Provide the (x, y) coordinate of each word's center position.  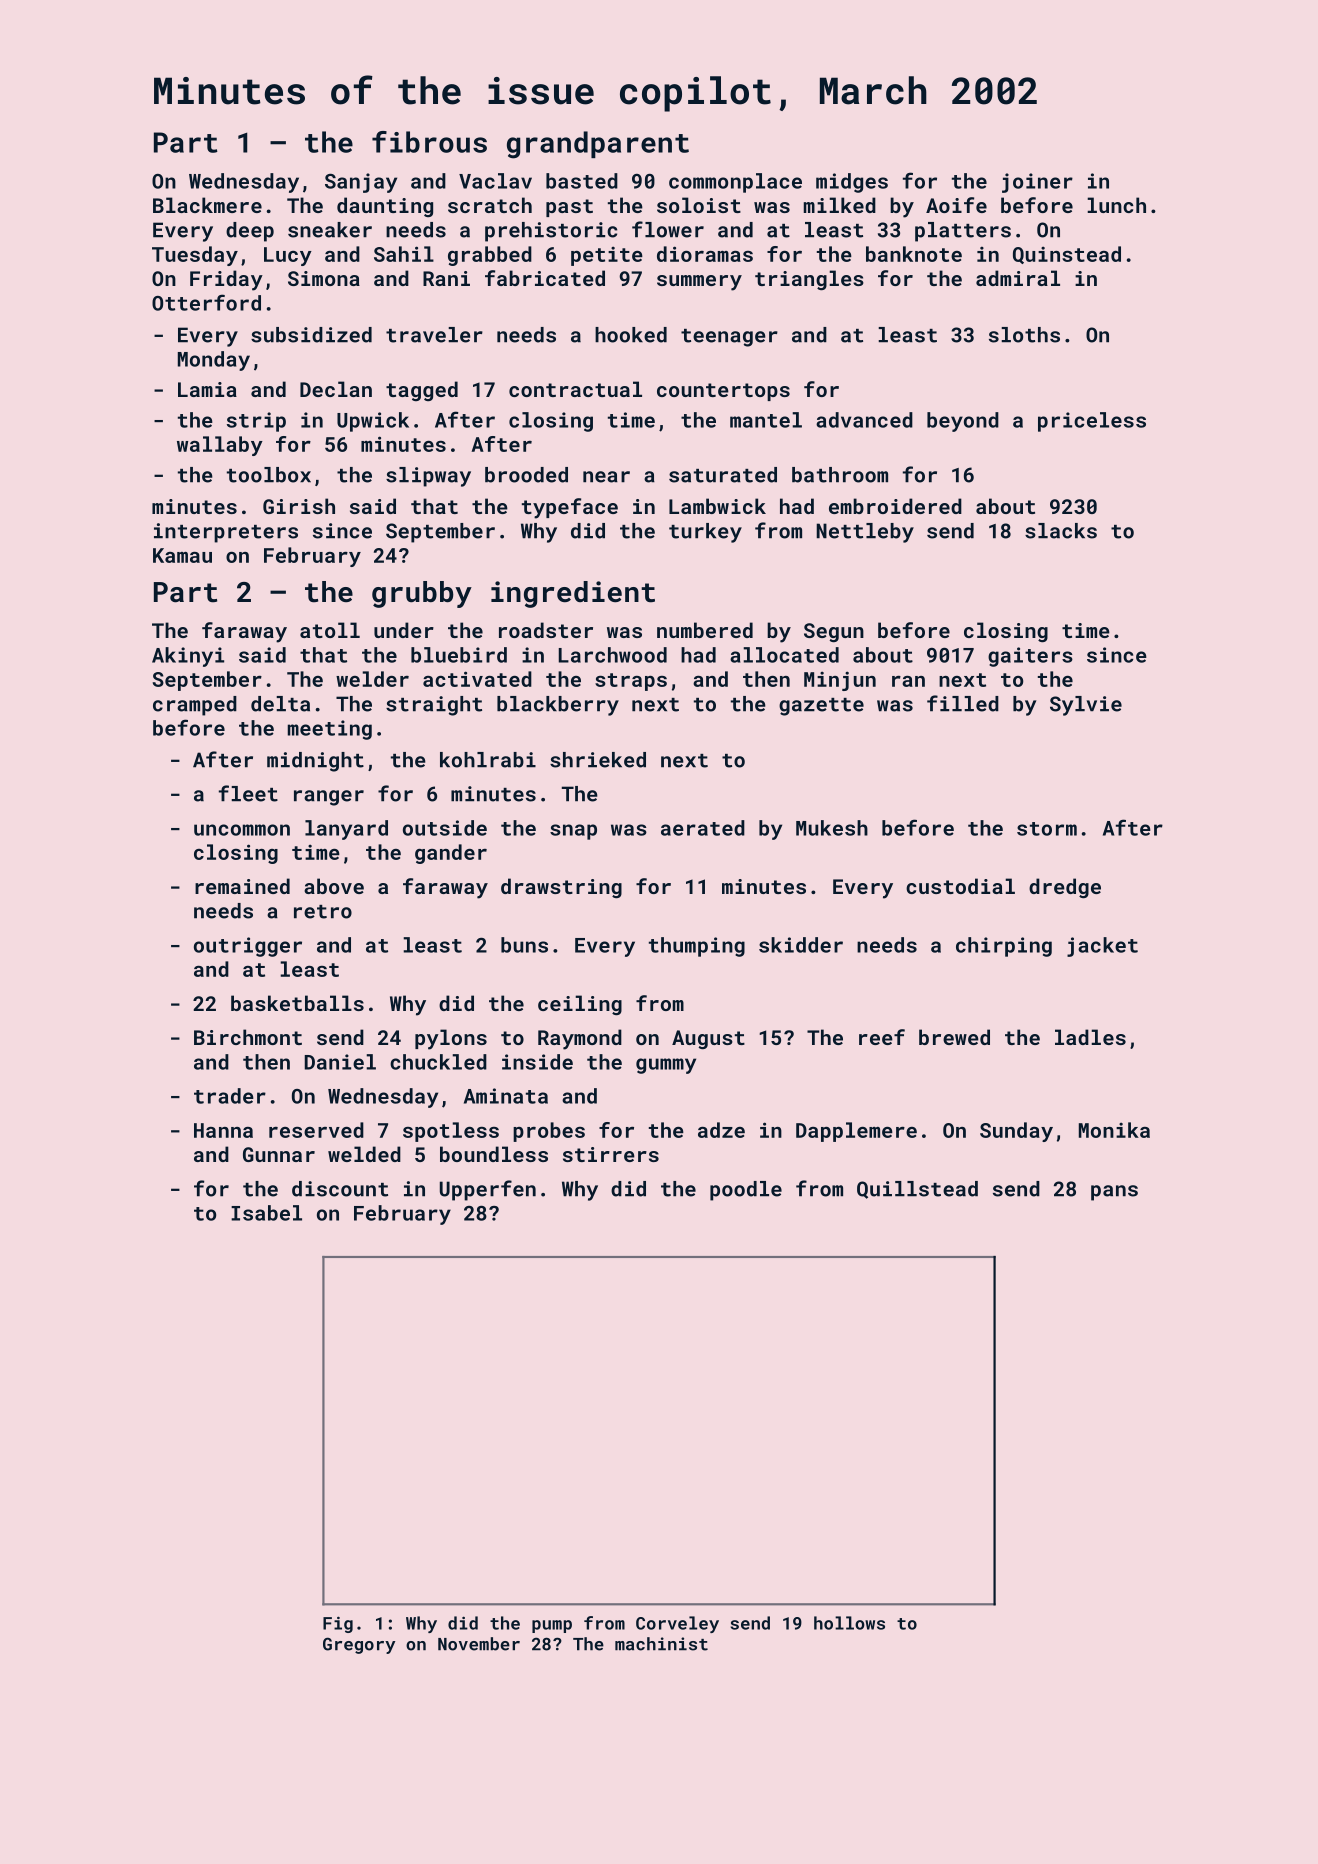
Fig (338, 1624)
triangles (809, 280)
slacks (1061, 531)
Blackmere (207, 205)
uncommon (242, 830)
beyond (963, 422)
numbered (705, 630)
